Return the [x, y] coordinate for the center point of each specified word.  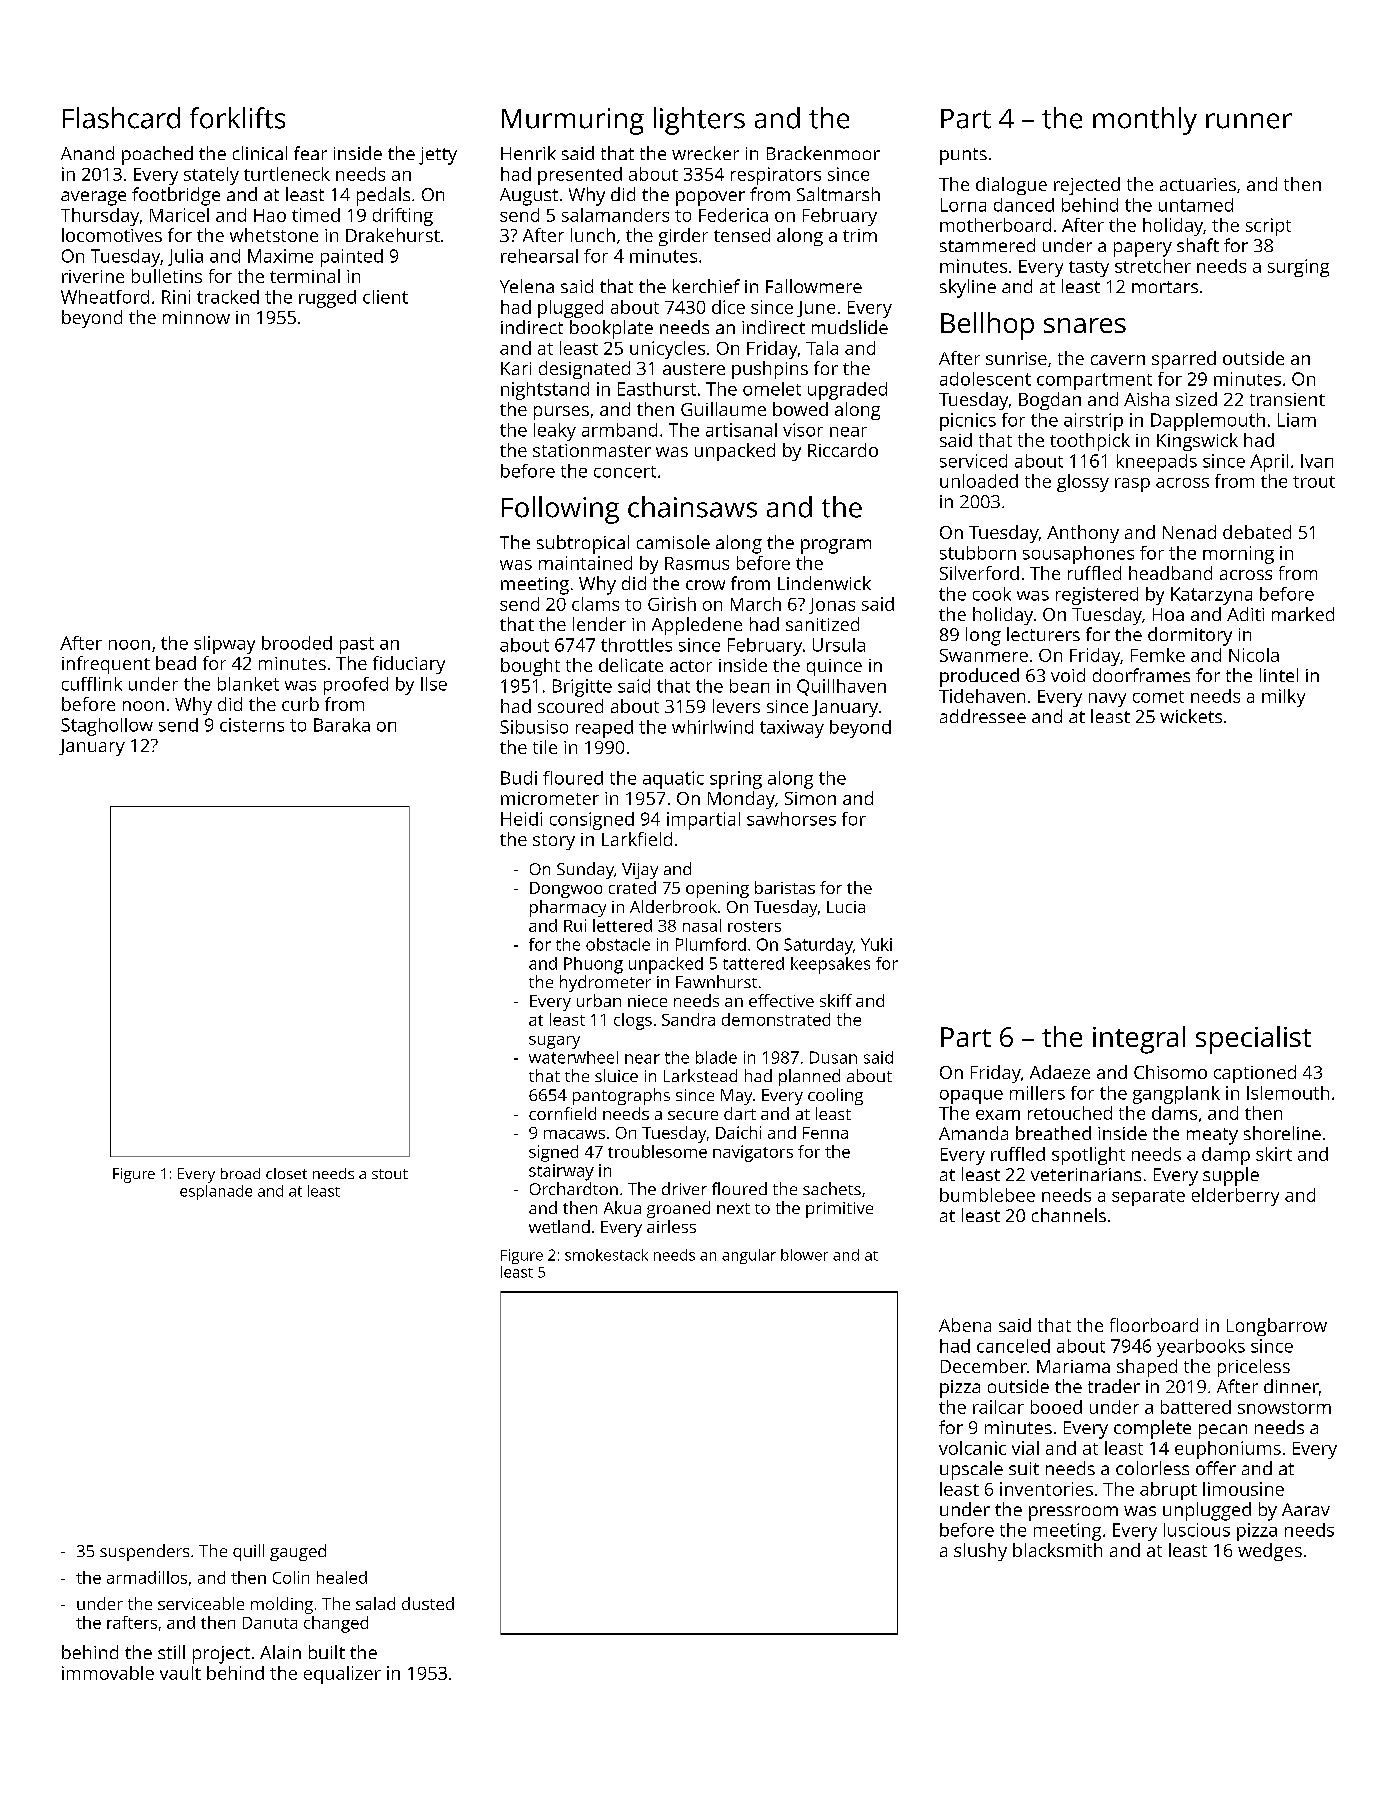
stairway [561, 1172]
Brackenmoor [823, 153]
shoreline [1282, 1133]
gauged [298, 1552]
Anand [87, 153]
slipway [224, 645]
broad [240, 1173]
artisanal [741, 430]
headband [1170, 573]
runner [1249, 121]
